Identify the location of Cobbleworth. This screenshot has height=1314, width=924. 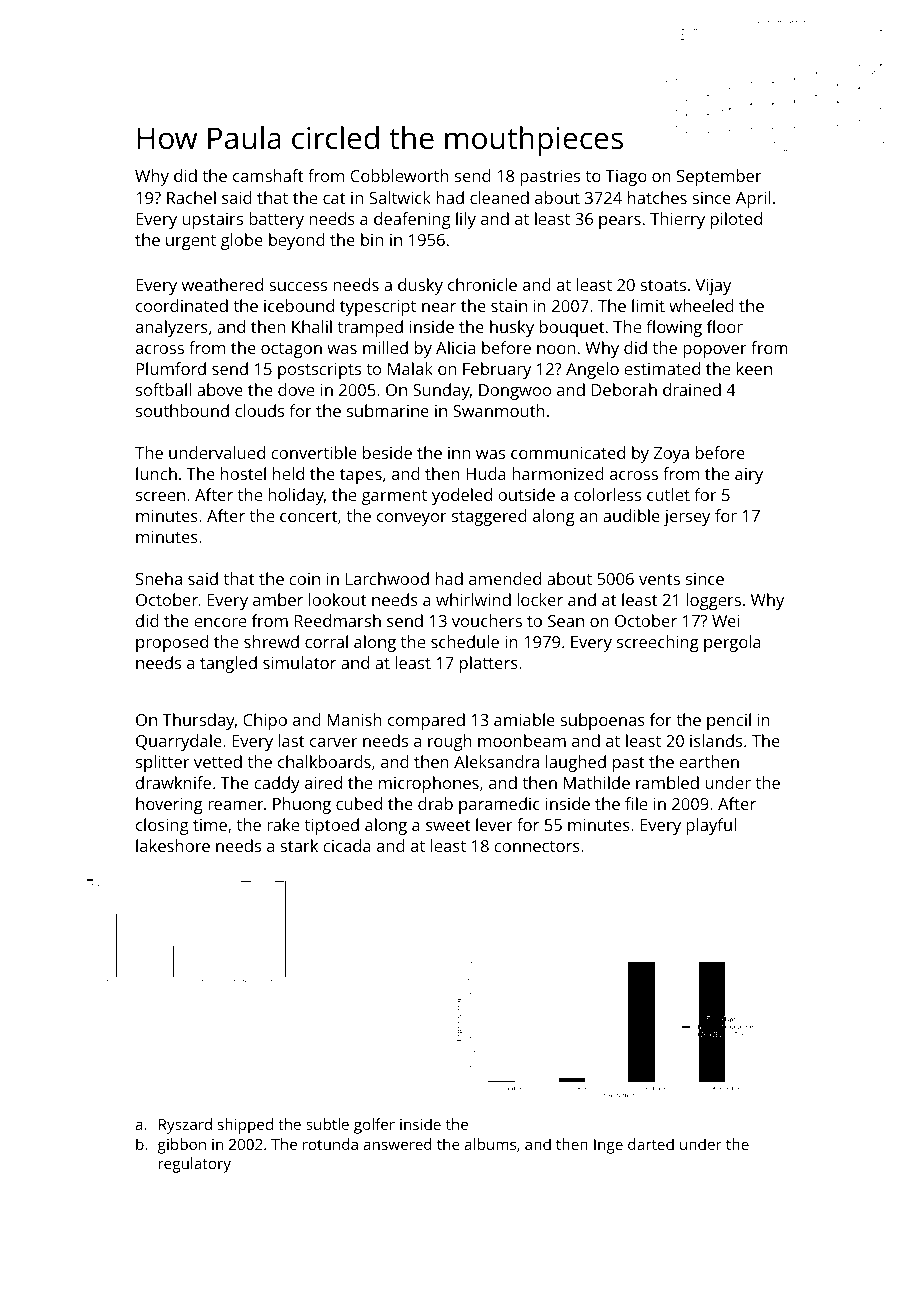
(400, 175).
